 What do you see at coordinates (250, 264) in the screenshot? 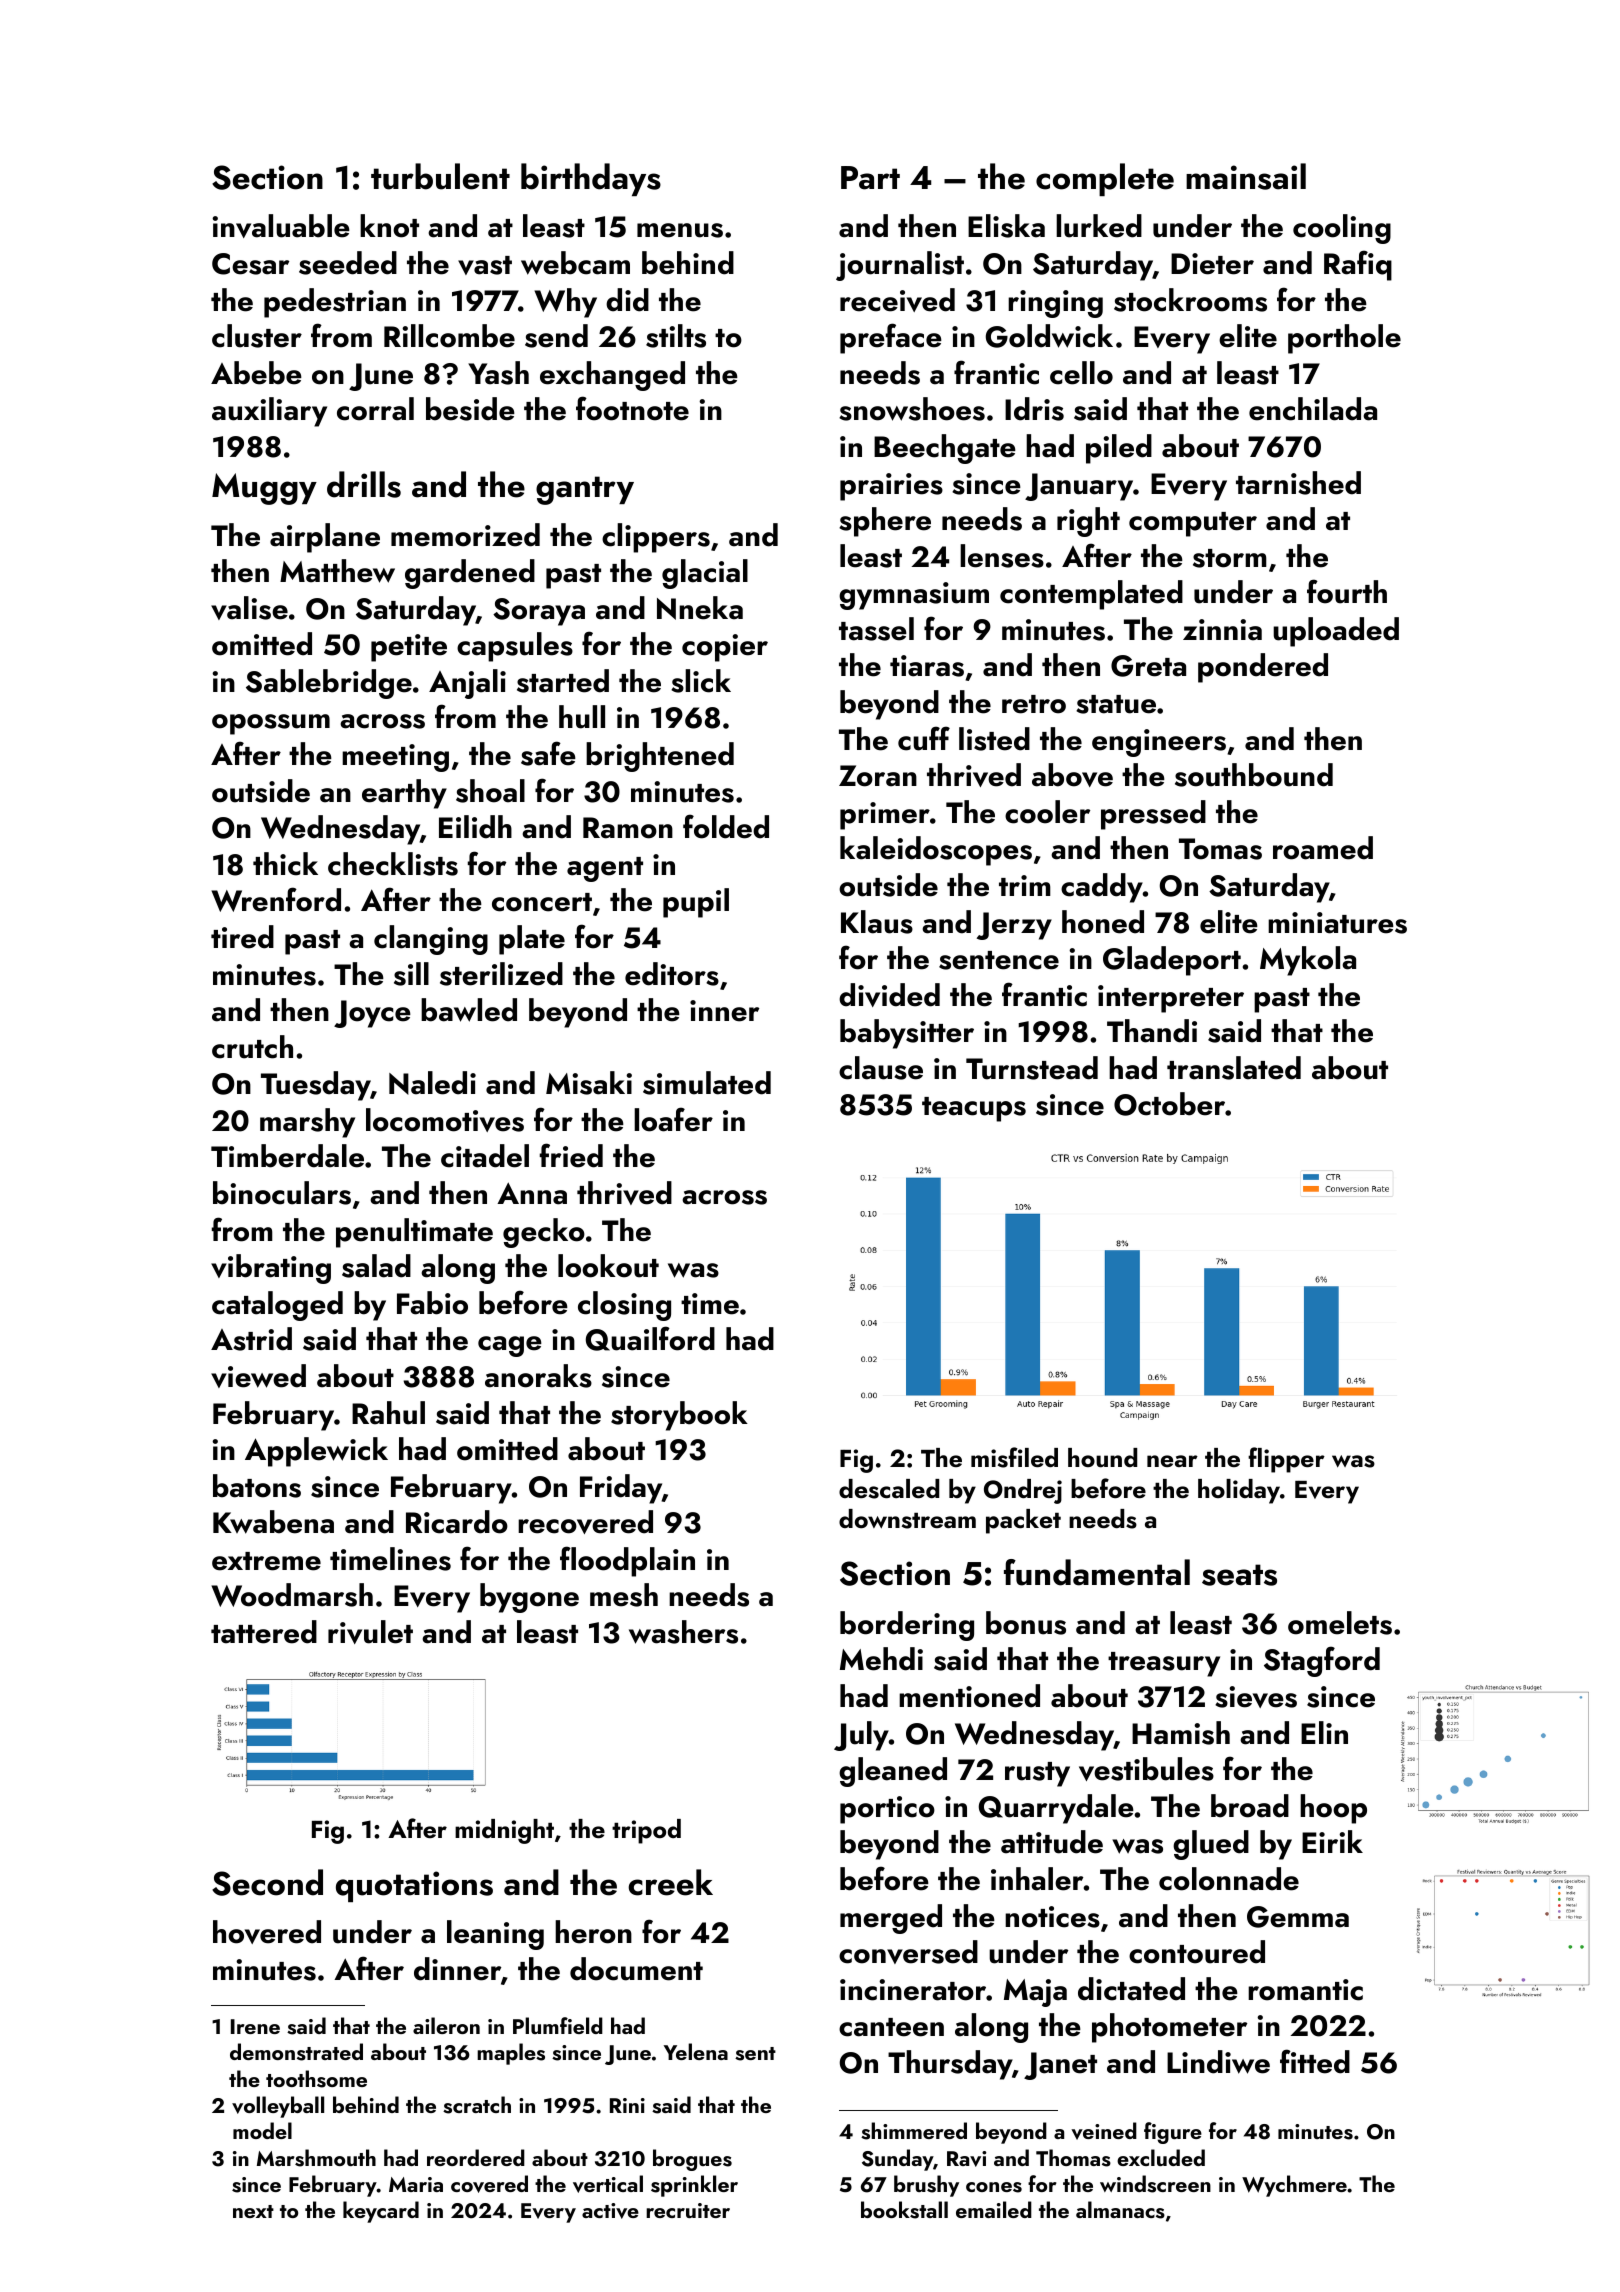
I see `Cesar` at bounding box center [250, 264].
